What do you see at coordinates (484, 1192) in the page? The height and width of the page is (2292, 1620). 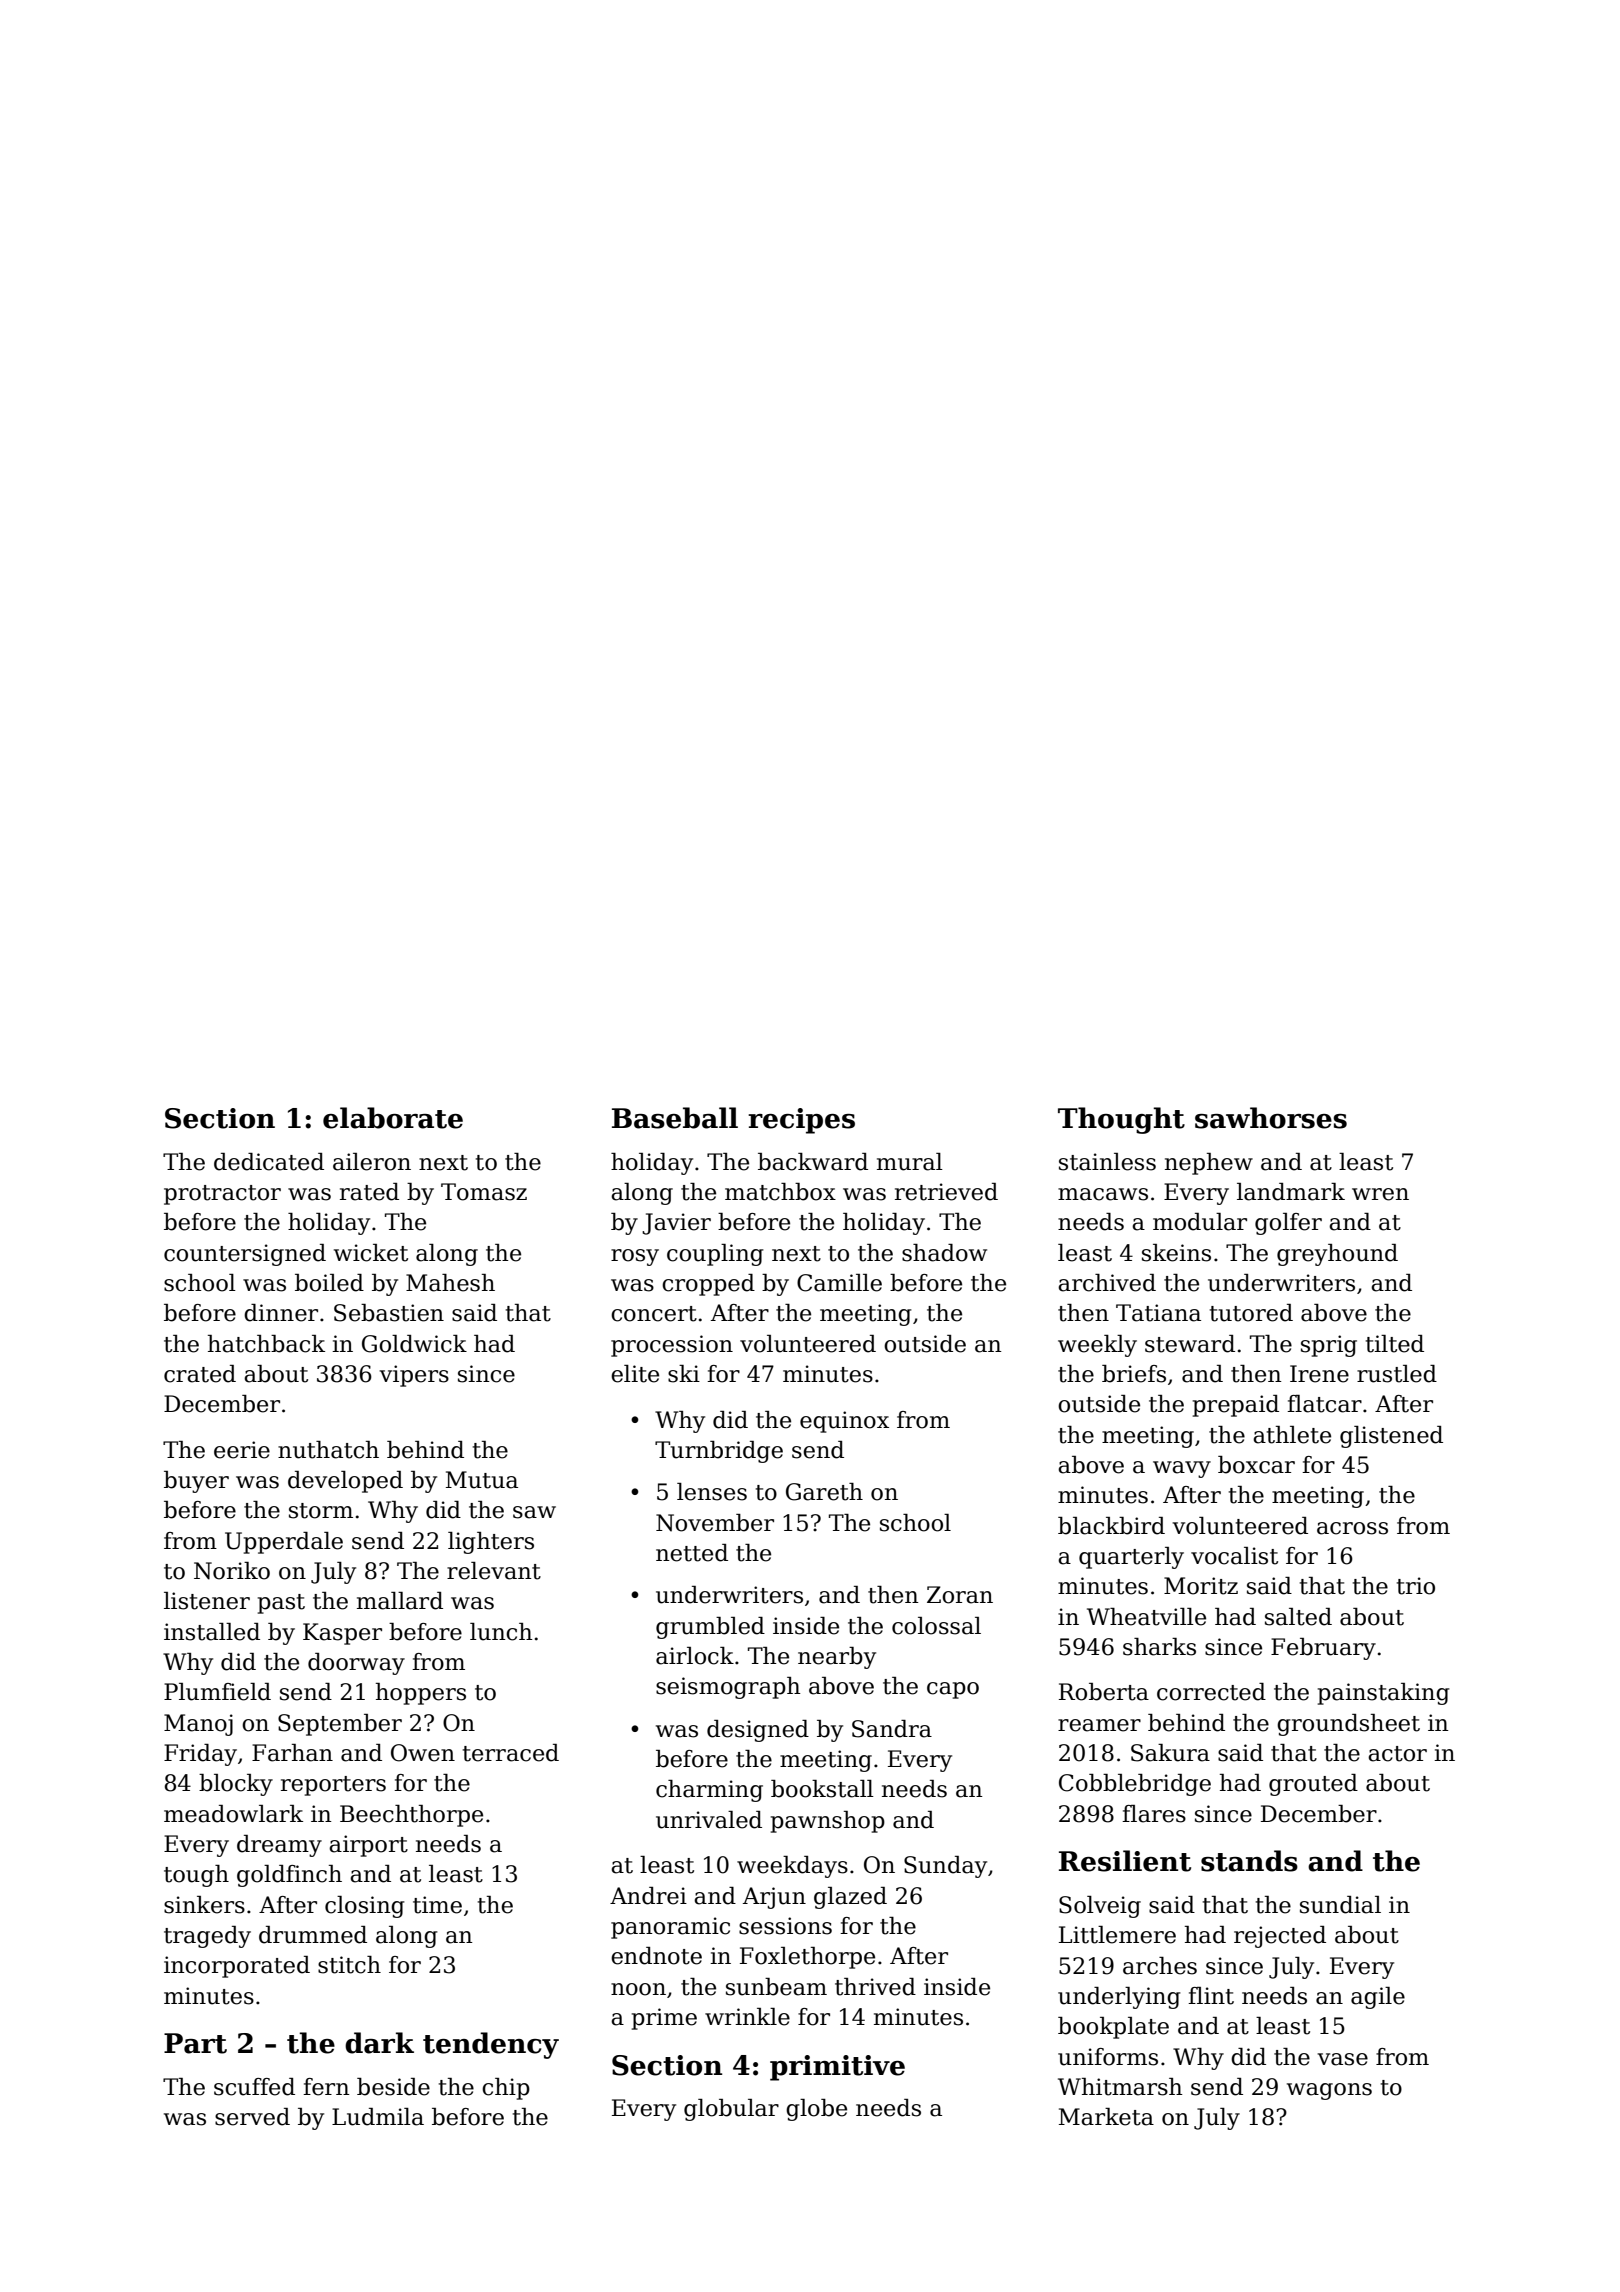 I see `Tomasz` at bounding box center [484, 1192].
